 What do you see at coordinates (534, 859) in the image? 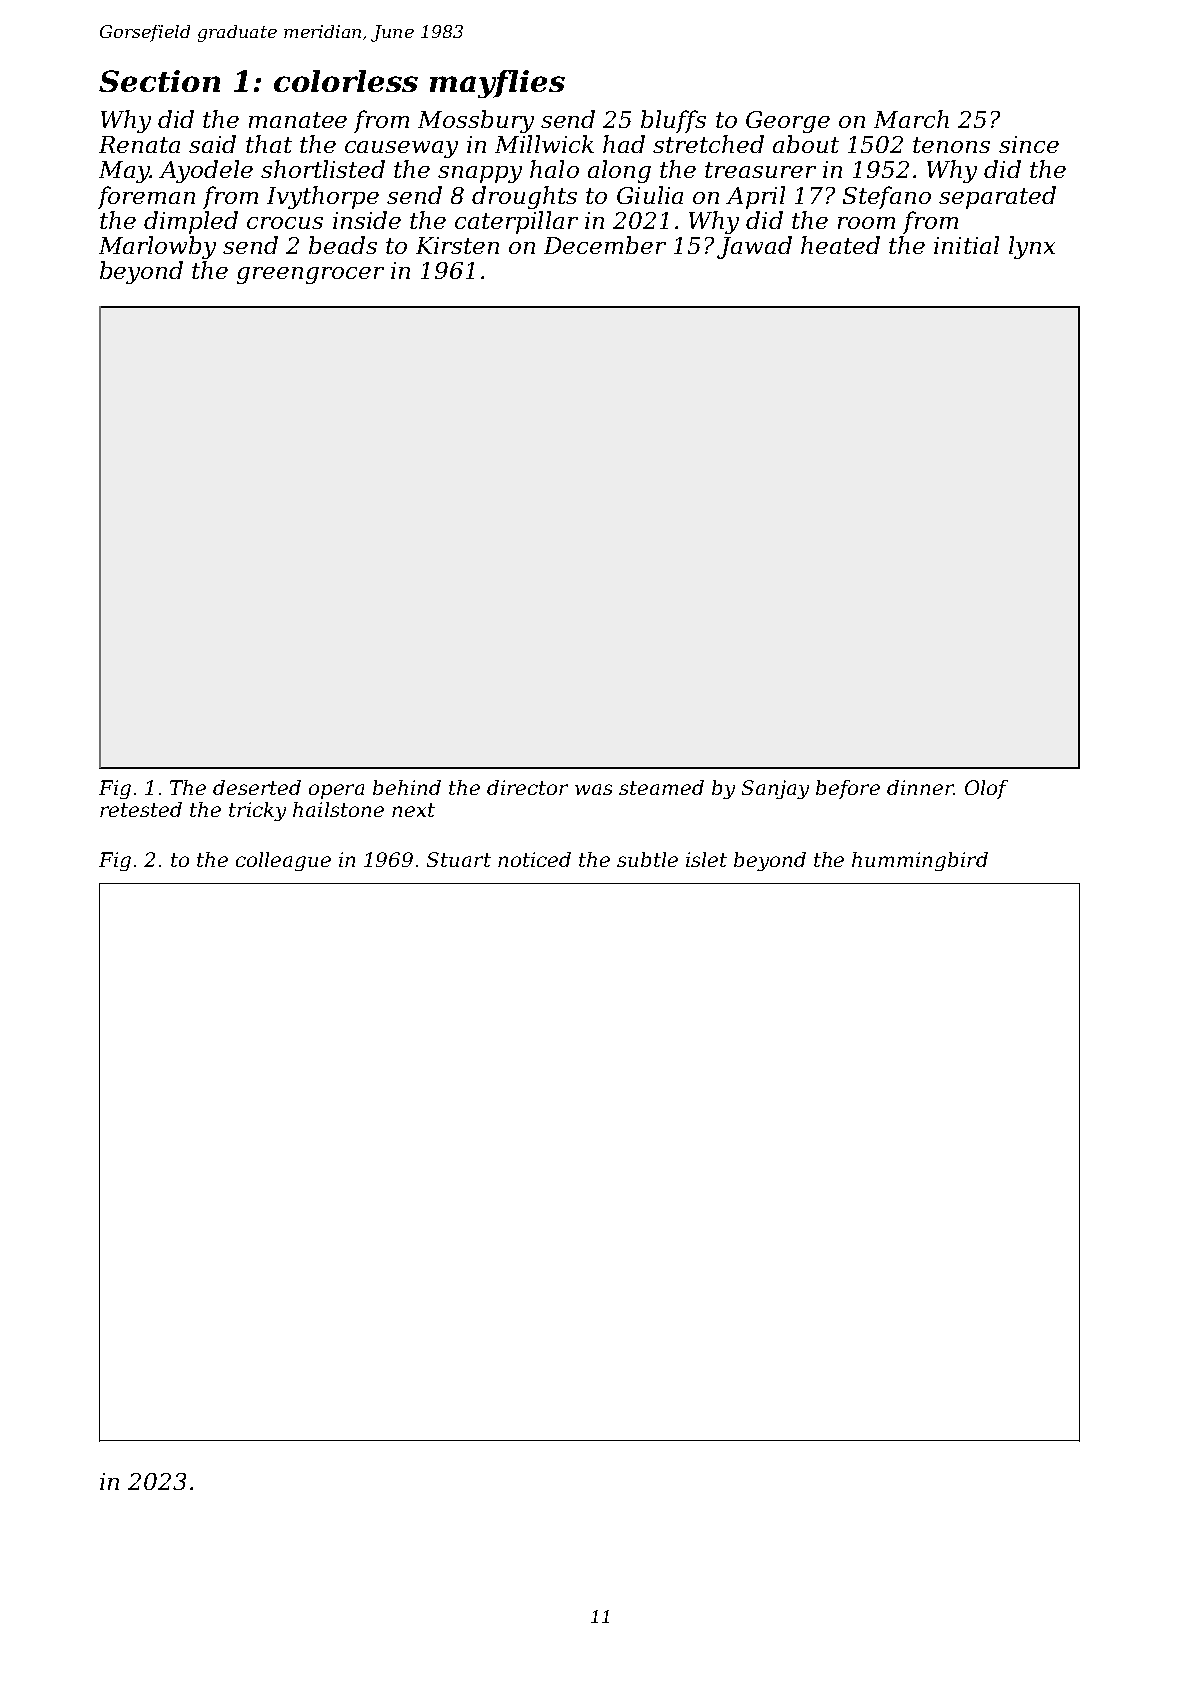
I see `noticed` at bounding box center [534, 859].
